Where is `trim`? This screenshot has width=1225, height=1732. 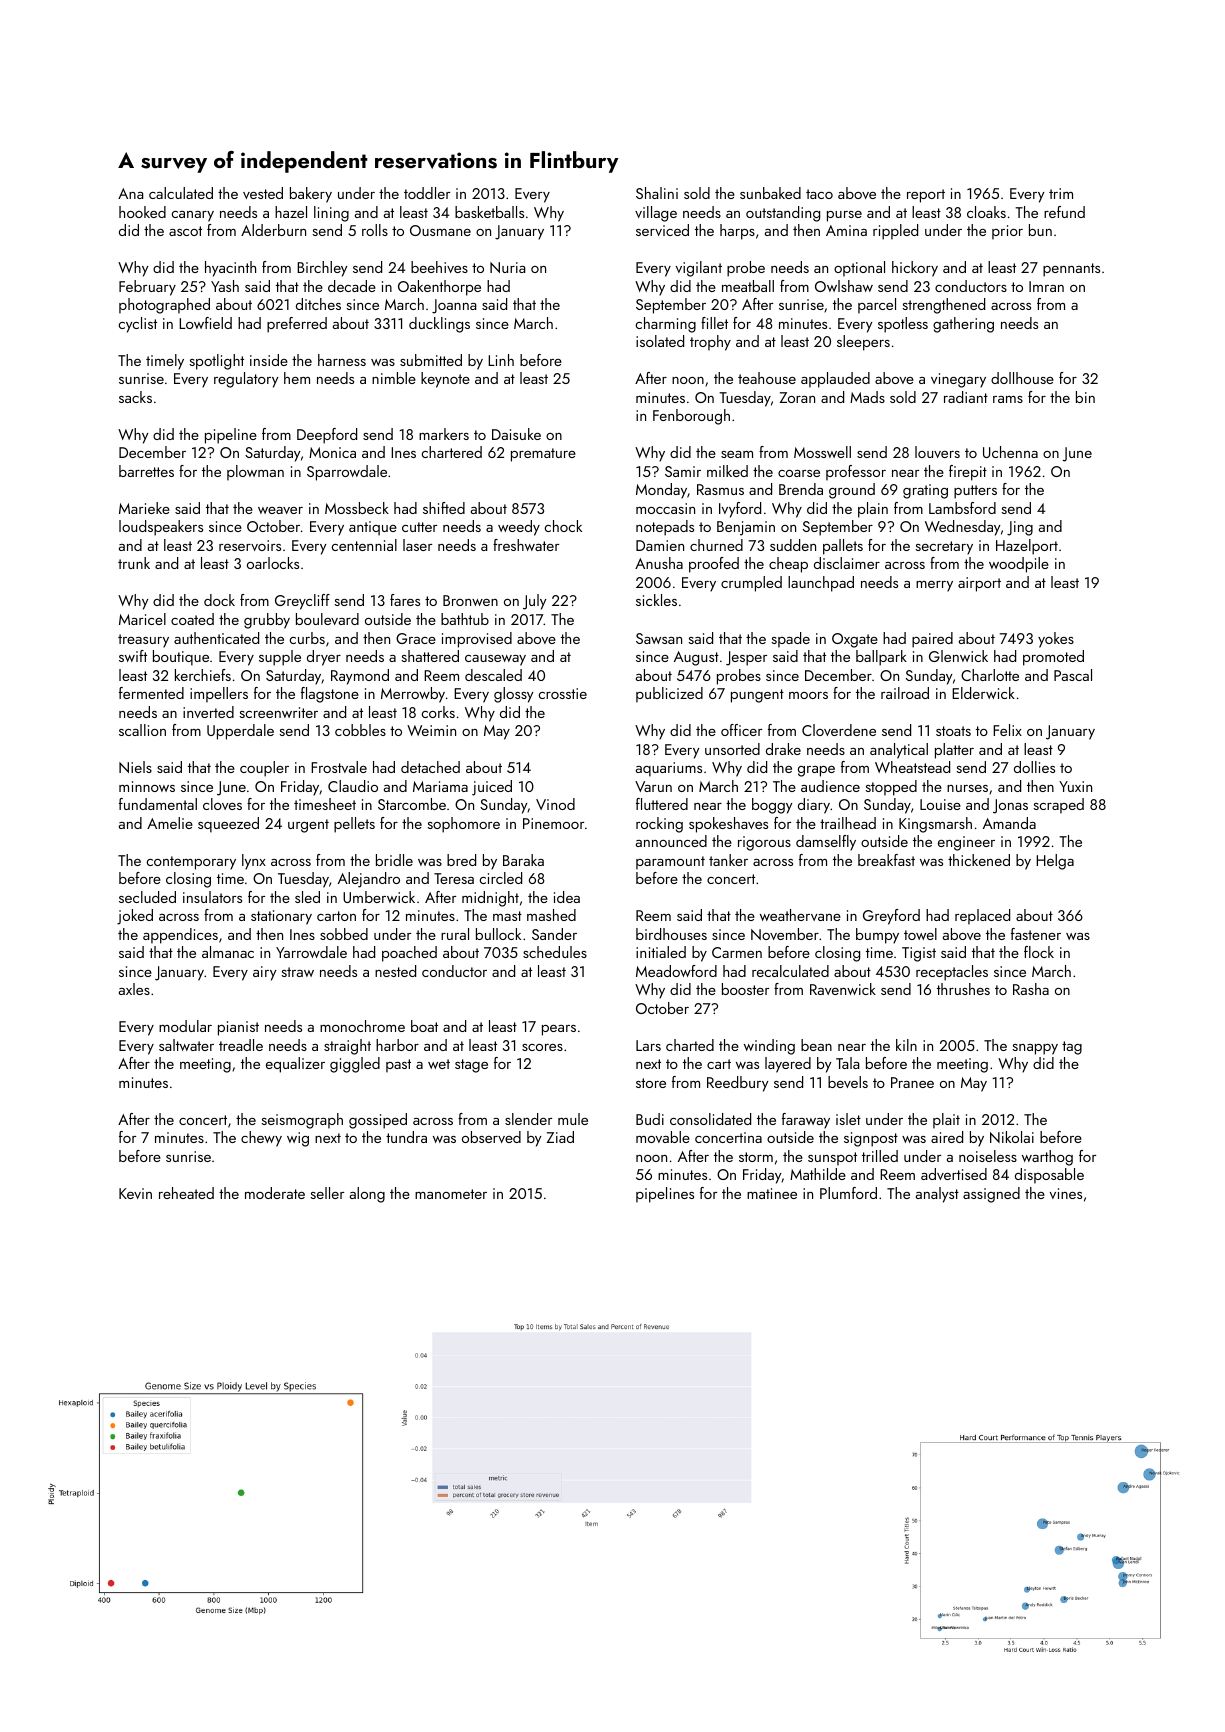 trim is located at coordinates (1061, 193).
